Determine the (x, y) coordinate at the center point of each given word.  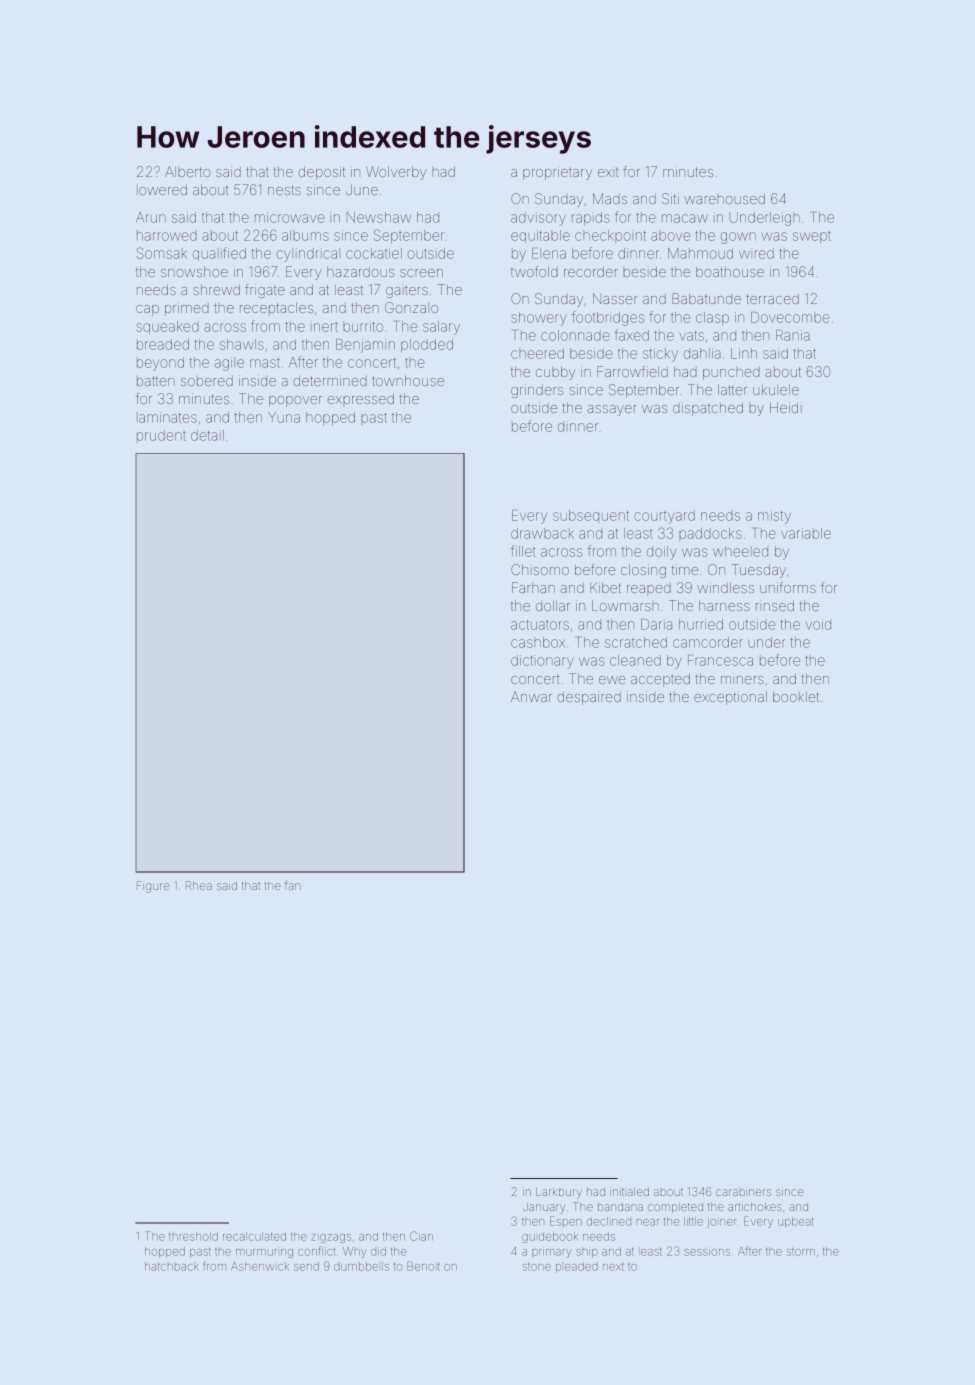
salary (441, 328)
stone (537, 1267)
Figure (153, 887)
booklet (796, 697)
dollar (553, 606)
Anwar (531, 696)
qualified (219, 254)
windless (725, 588)
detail (207, 435)
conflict (316, 1251)
